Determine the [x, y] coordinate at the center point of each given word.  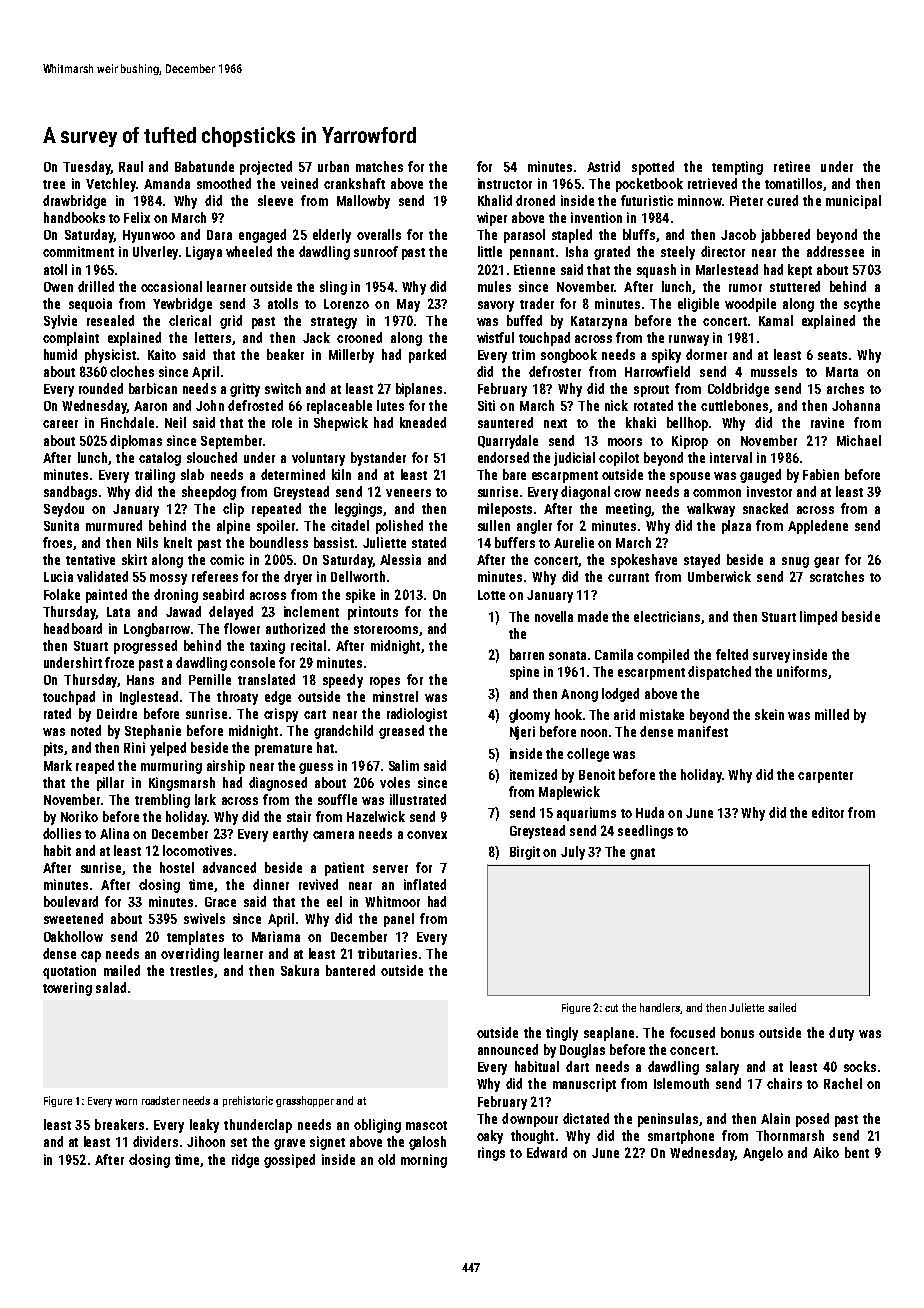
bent [857, 1152]
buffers [515, 542]
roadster [161, 1100]
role [282, 422]
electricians [667, 616]
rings [491, 1154]
